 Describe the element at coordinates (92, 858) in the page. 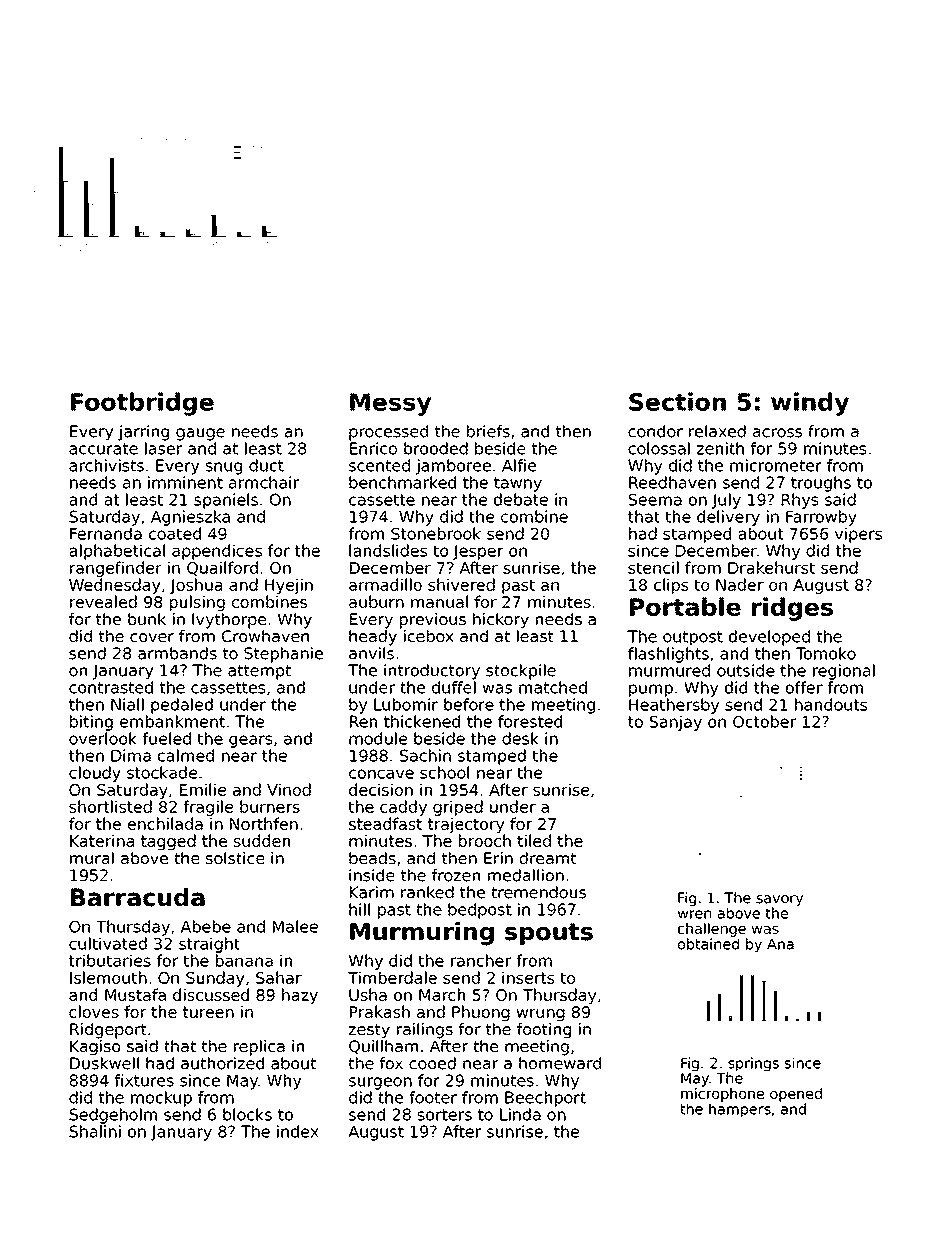

I see `mural` at that location.
